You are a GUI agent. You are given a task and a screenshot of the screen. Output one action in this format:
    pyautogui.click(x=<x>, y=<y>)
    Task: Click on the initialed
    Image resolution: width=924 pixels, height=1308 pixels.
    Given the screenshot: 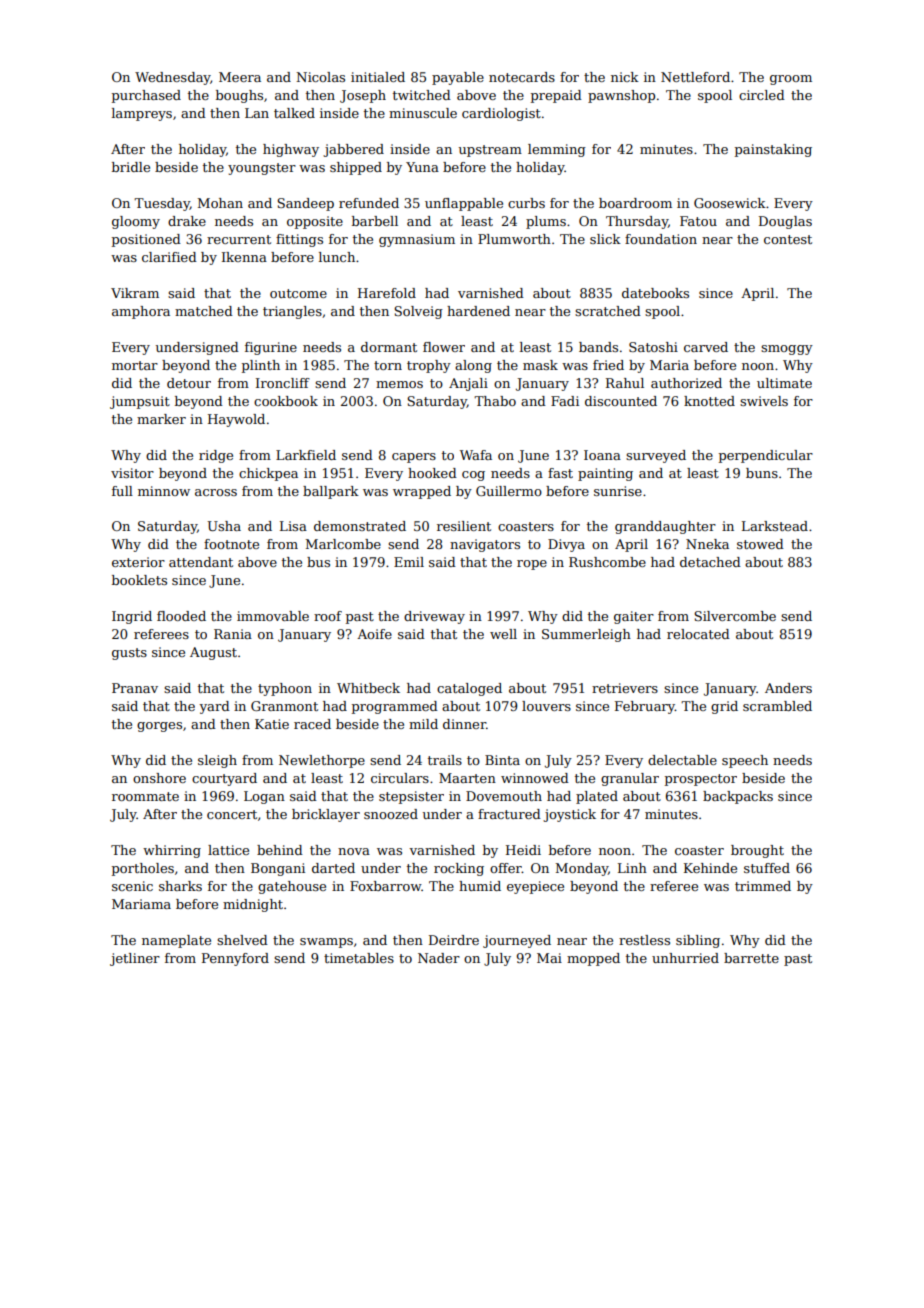 What is the action you would take?
    pyautogui.click(x=378, y=77)
